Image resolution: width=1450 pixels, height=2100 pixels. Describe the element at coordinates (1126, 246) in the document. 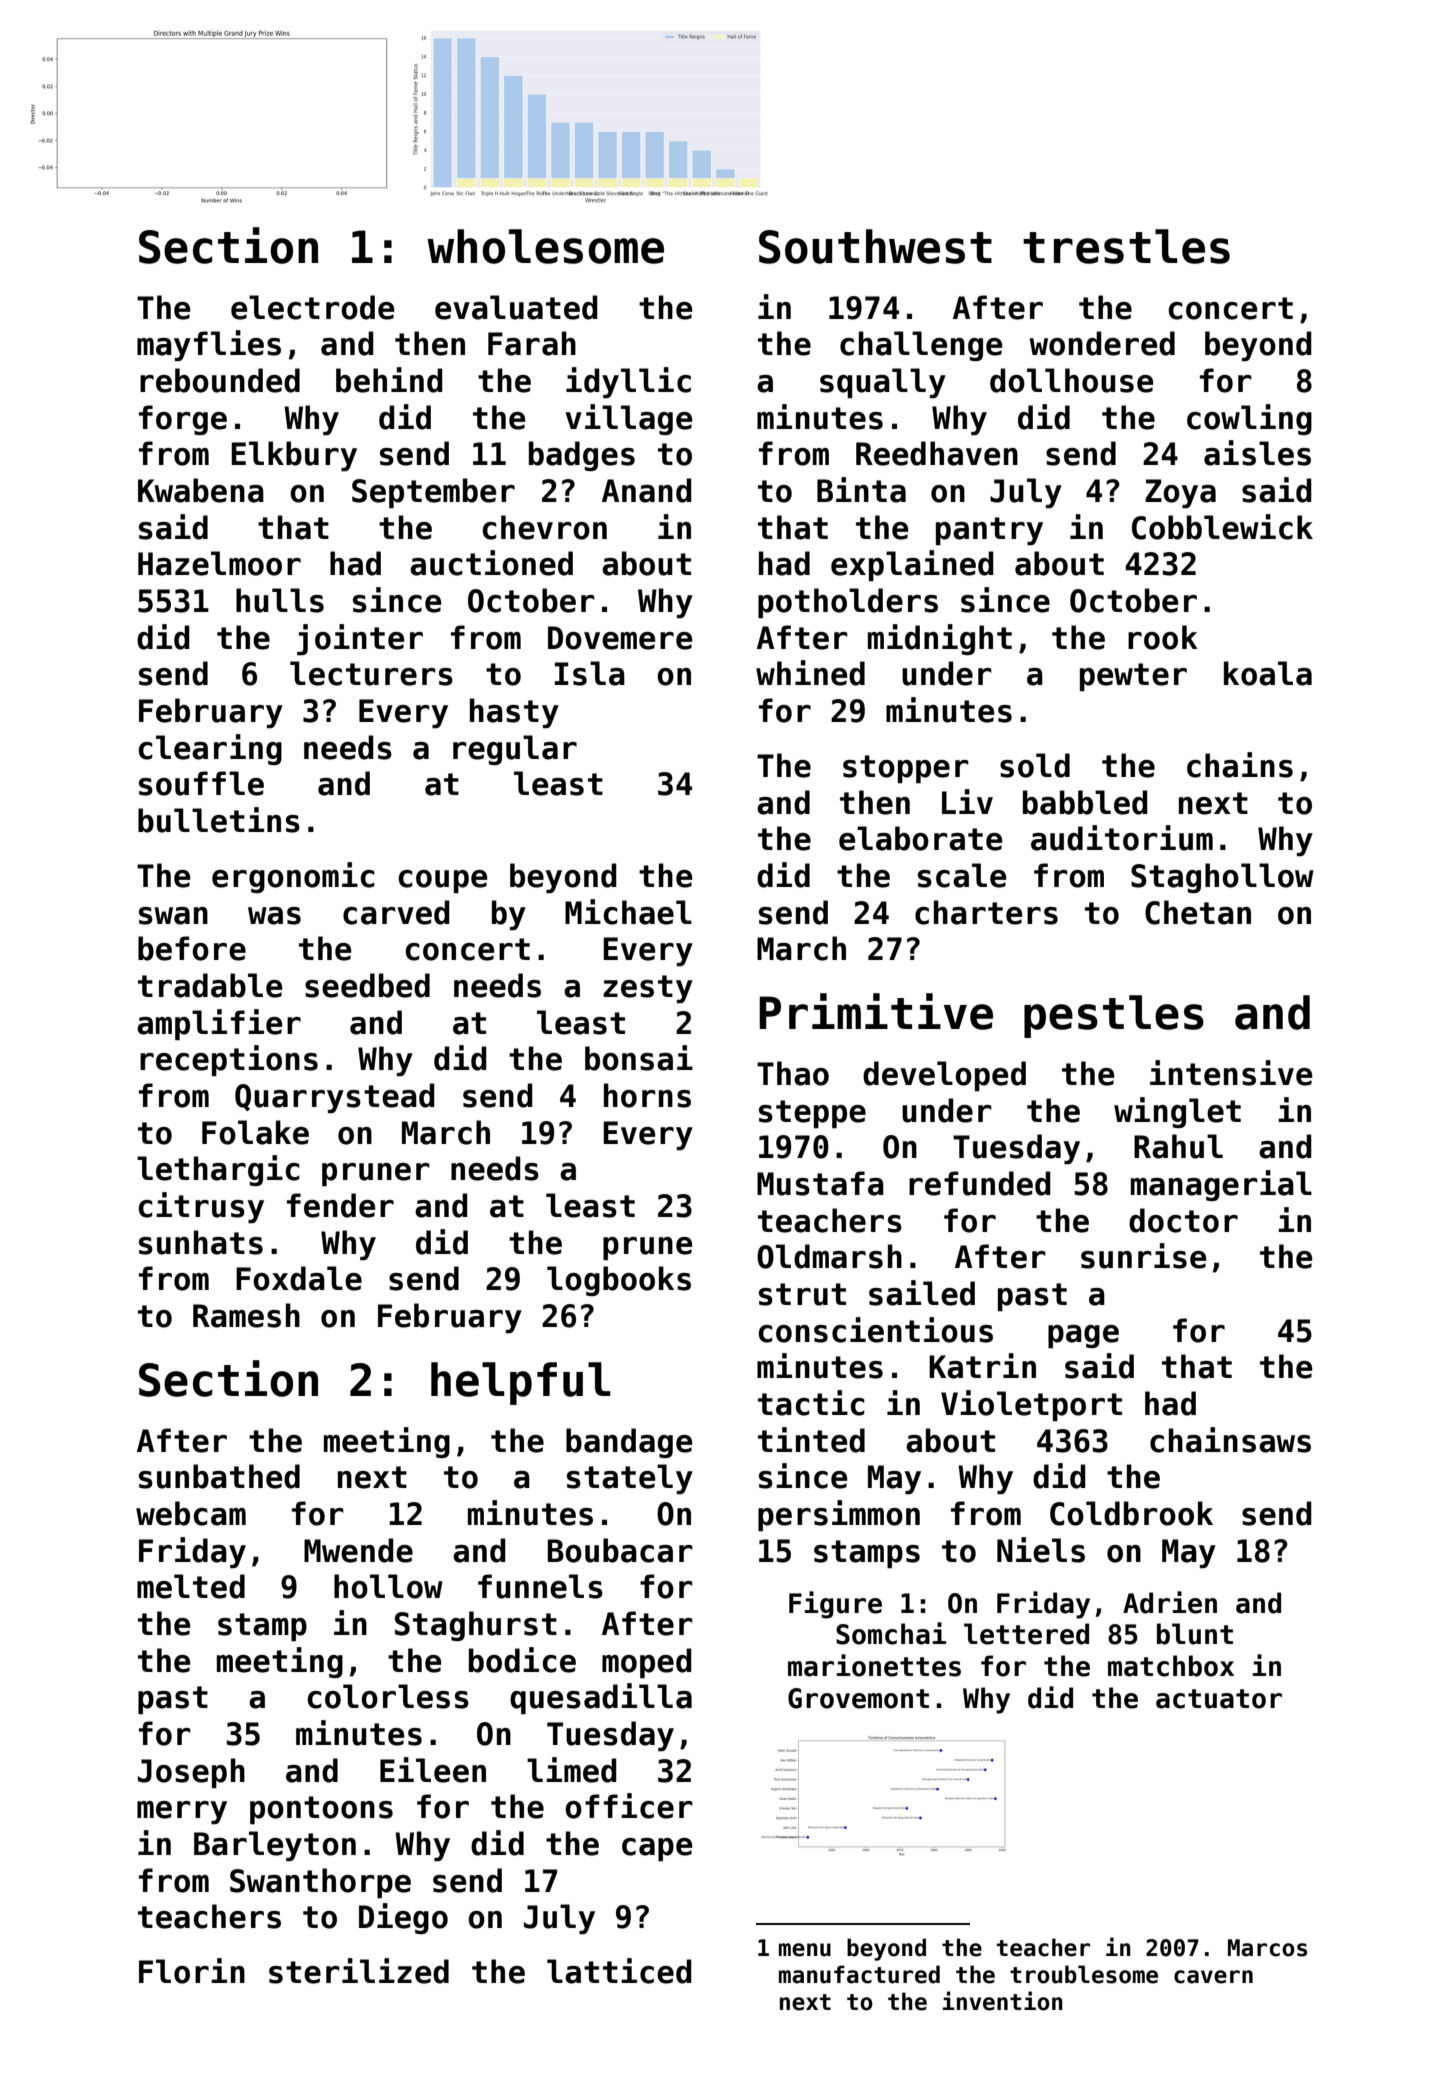

I see `trestles` at that location.
